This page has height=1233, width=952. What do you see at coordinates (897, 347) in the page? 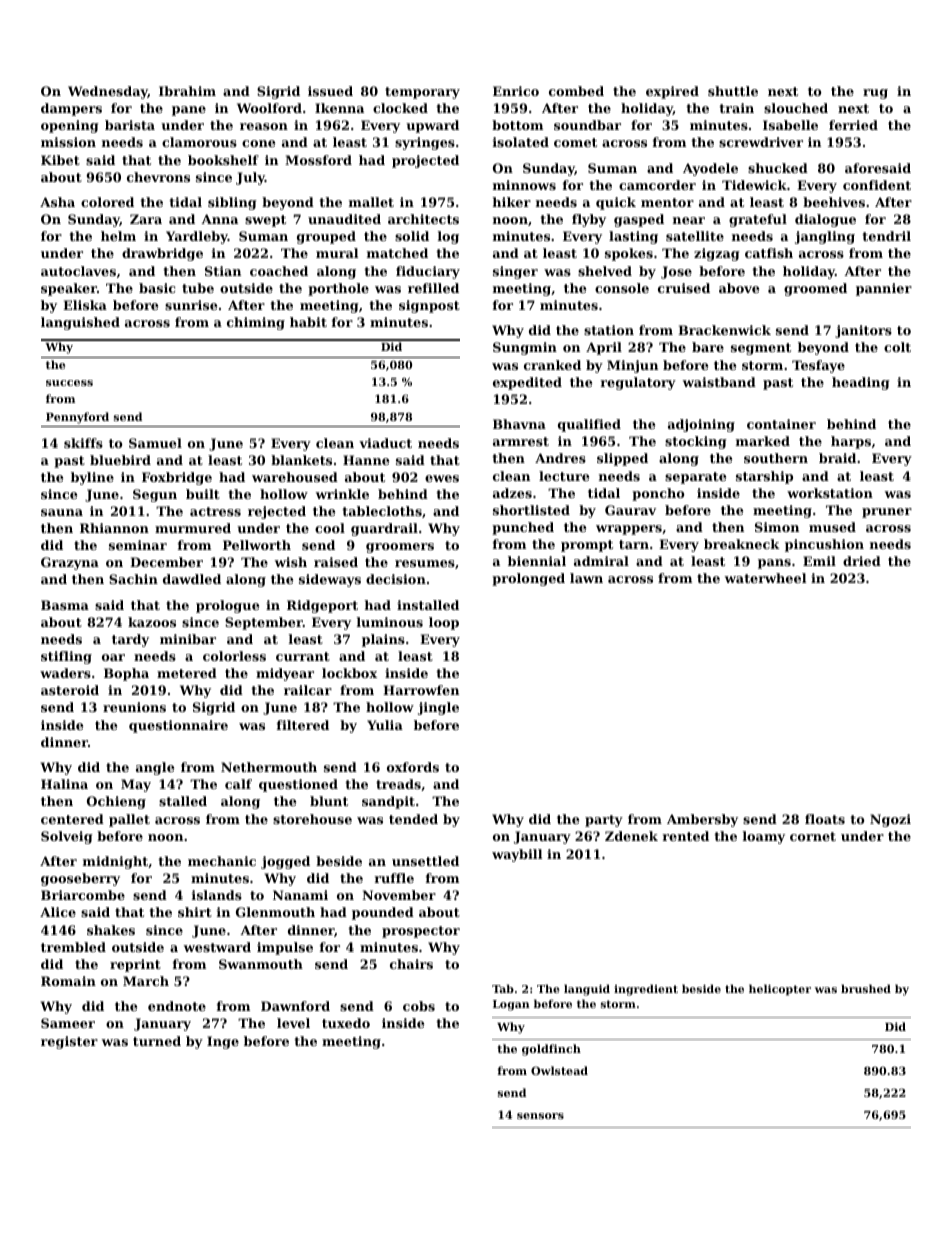
I see `colt` at bounding box center [897, 347].
